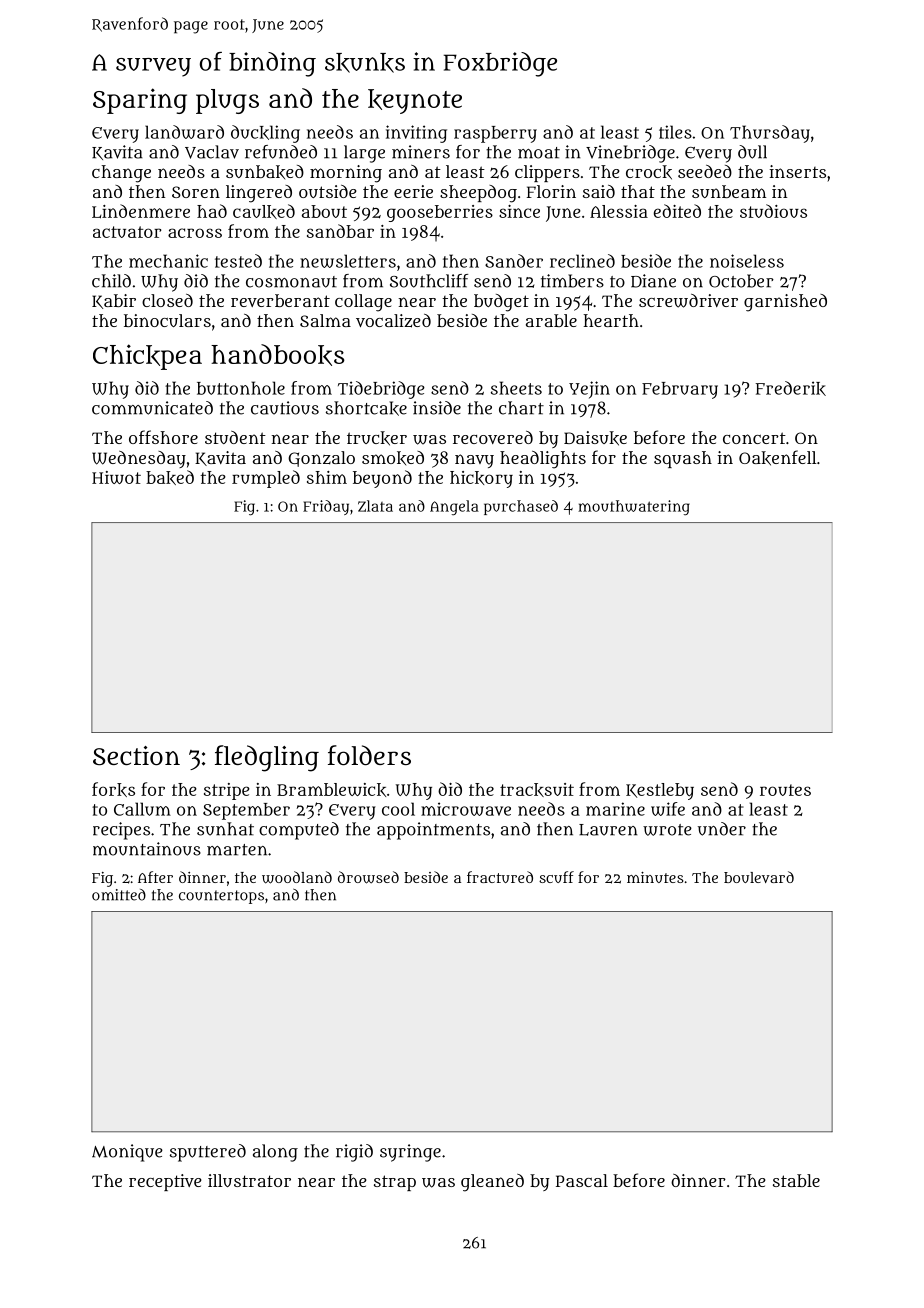 This screenshot has width=924, height=1308. I want to click on child, so click(111, 281).
